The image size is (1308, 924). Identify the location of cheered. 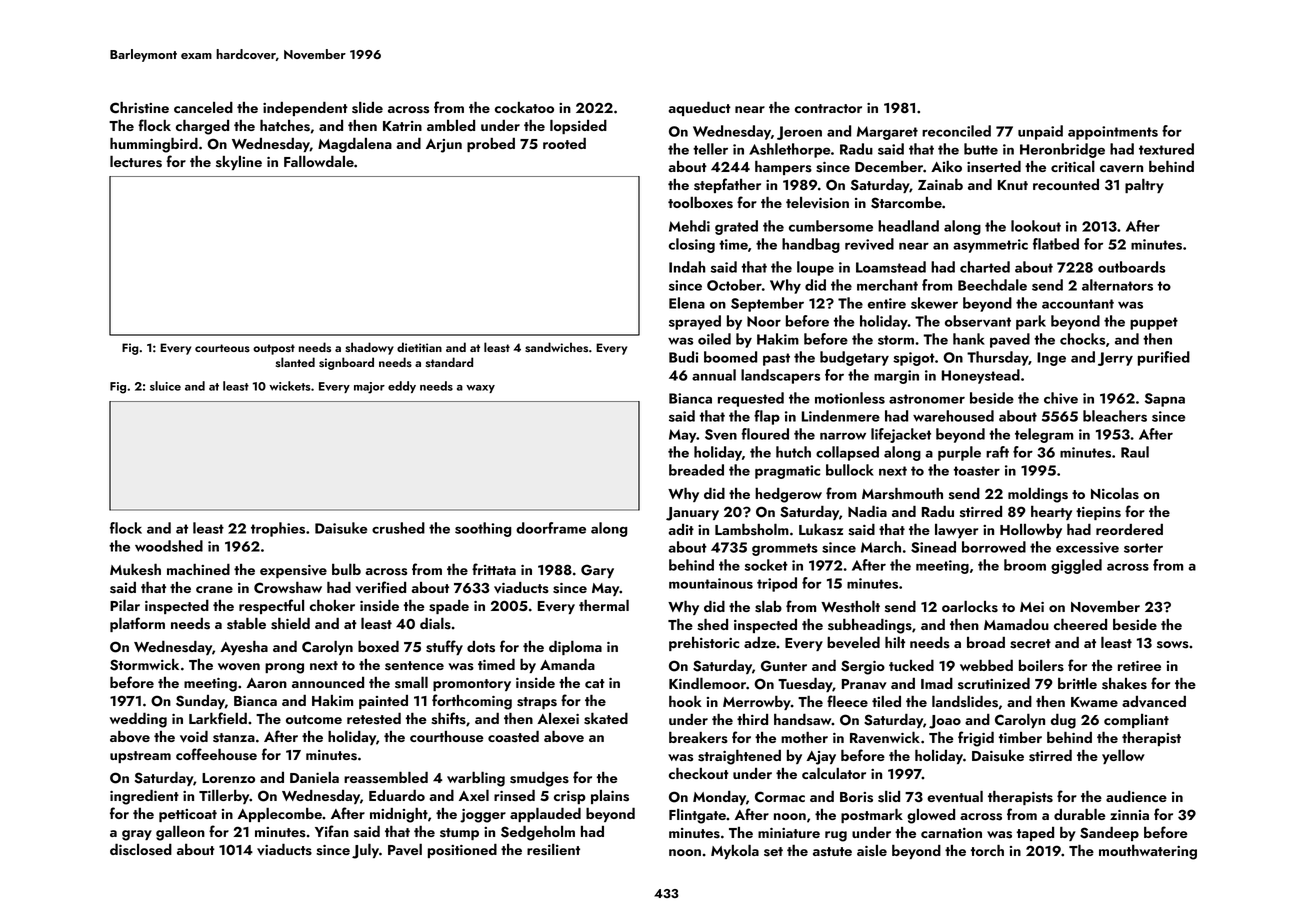
(1080, 624).
